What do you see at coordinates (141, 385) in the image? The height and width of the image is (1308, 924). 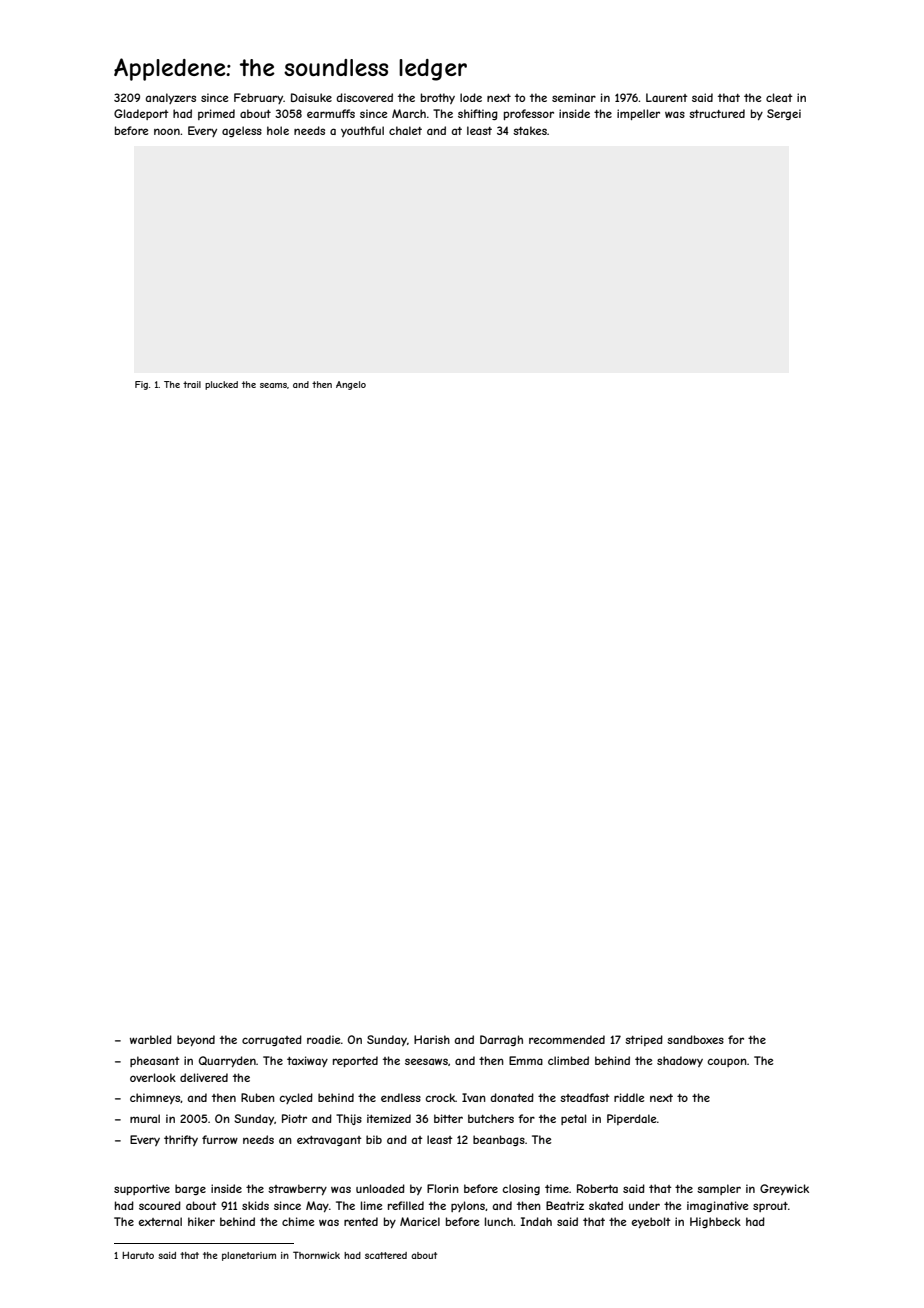 I see `Fig` at bounding box center [141, 385].
